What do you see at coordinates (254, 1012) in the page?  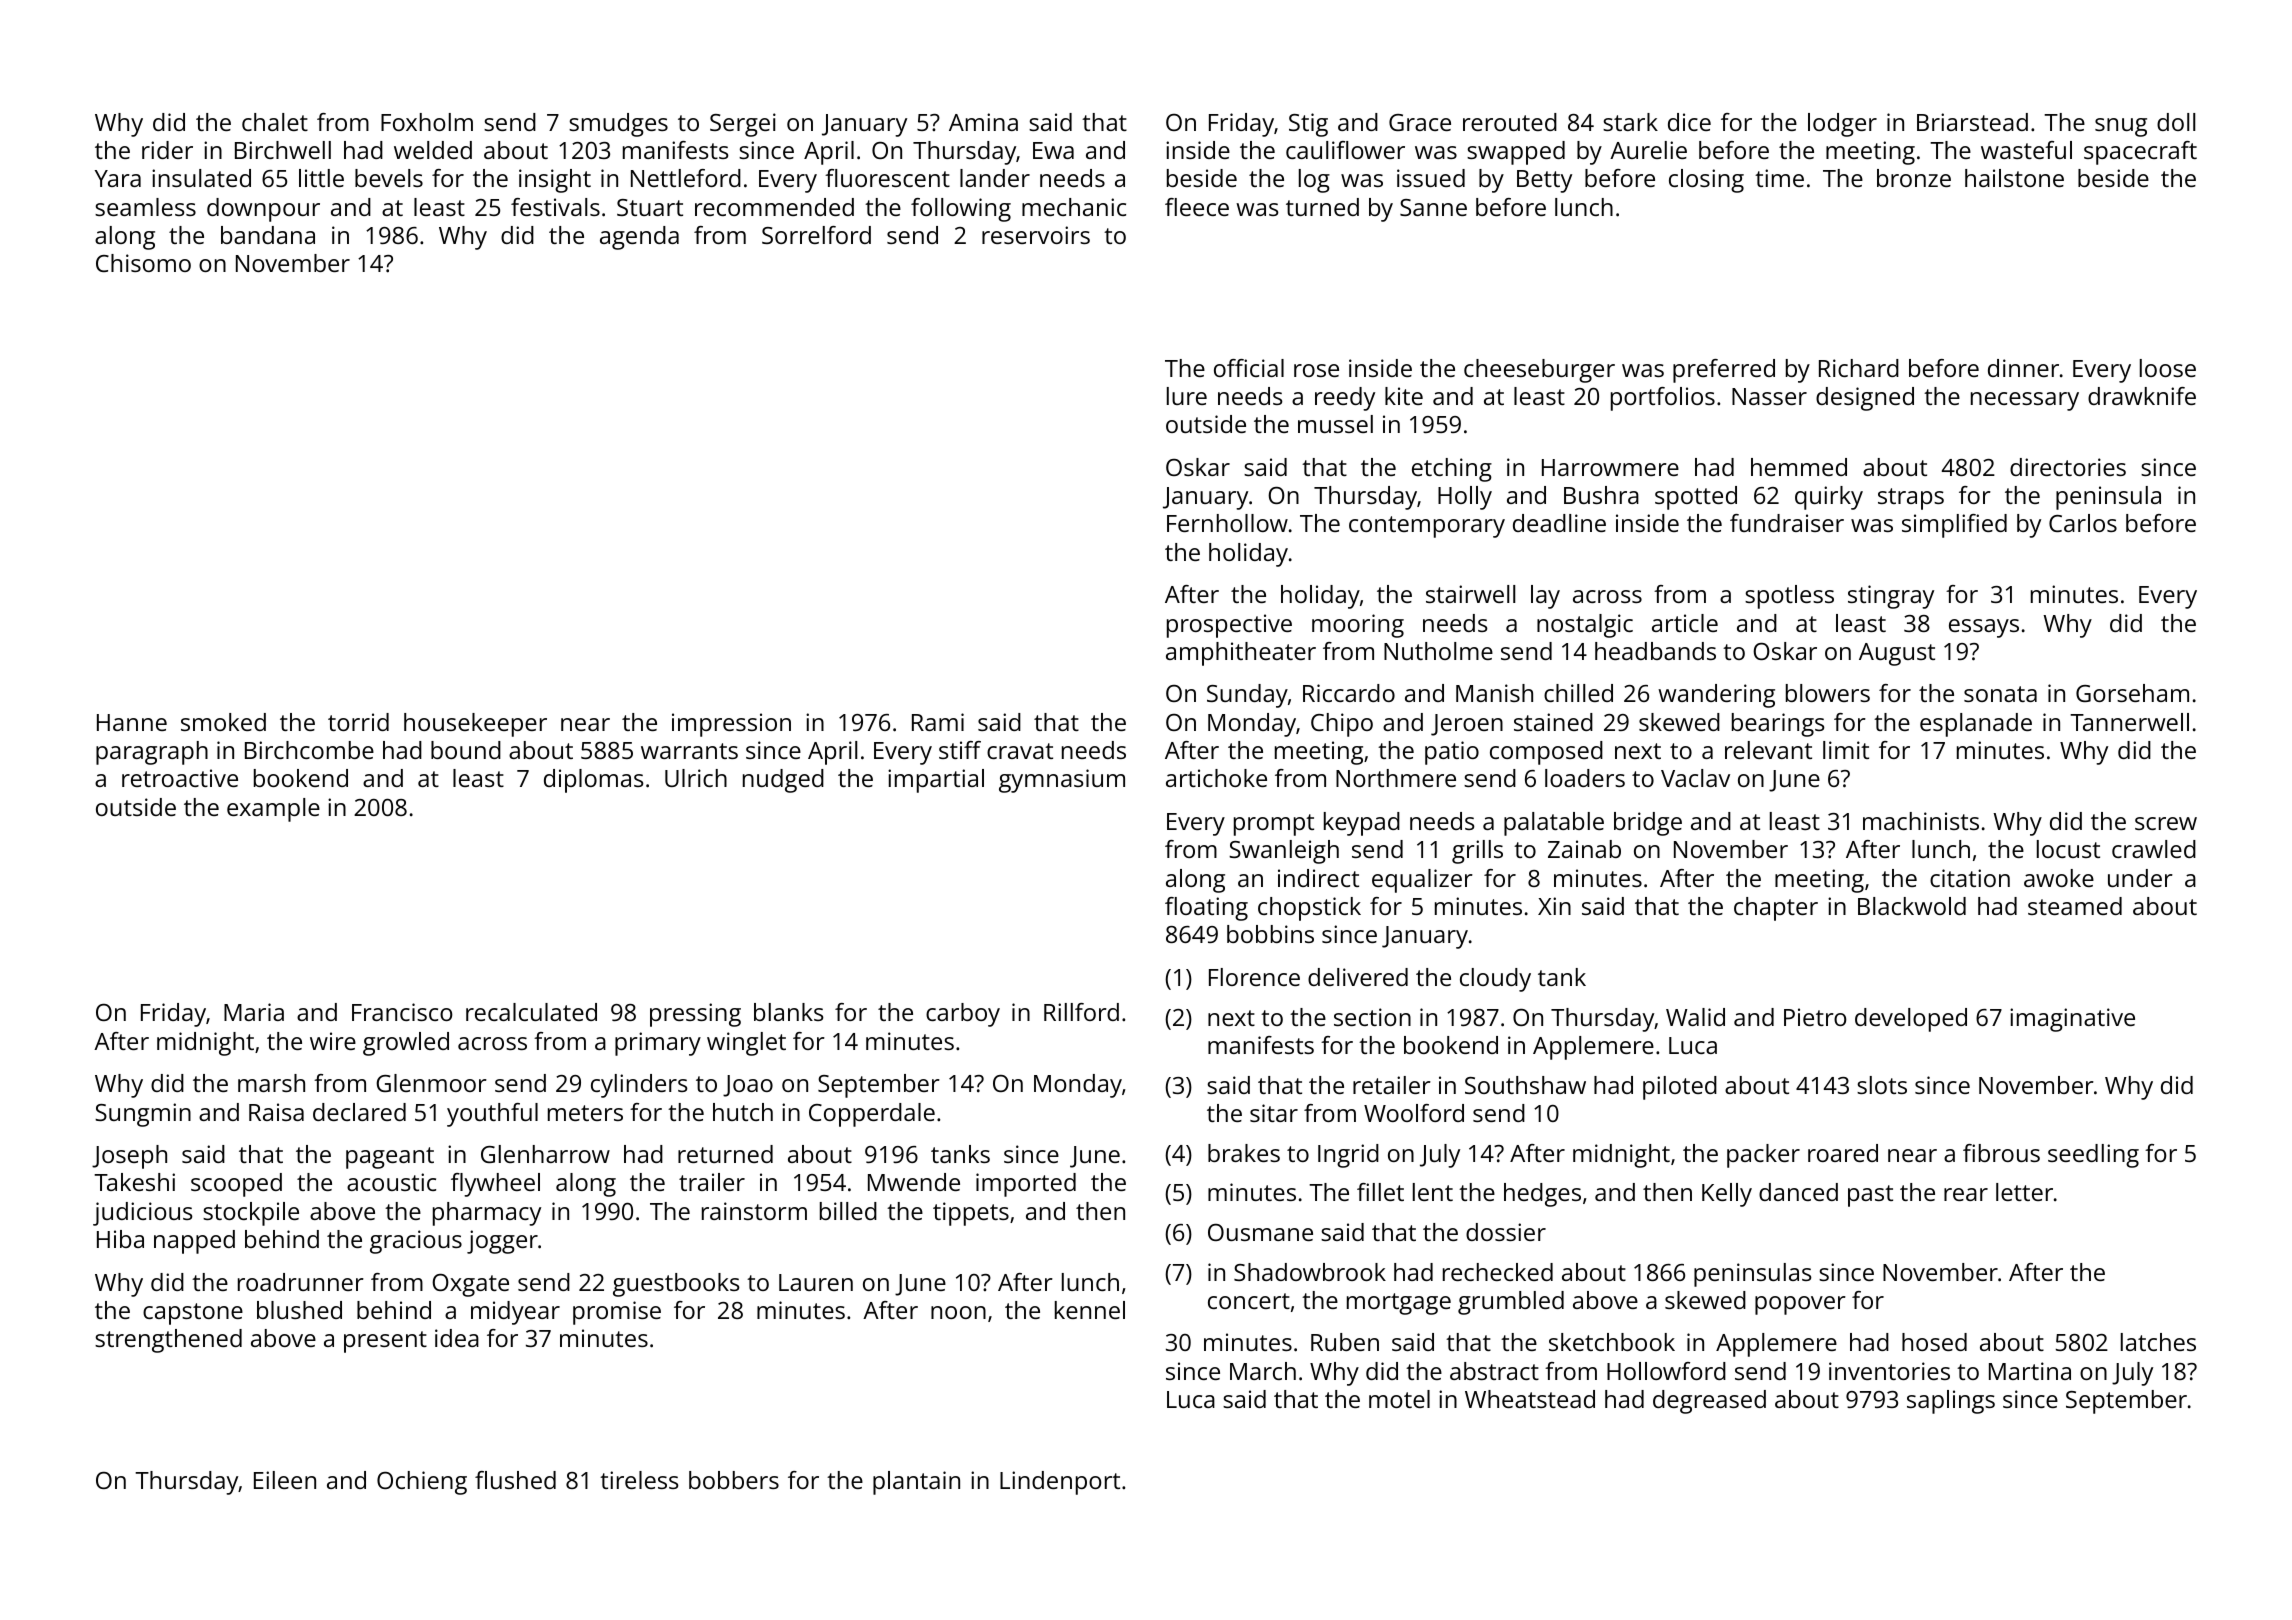 I see `Maria` at bounding box center [254, 1012].
